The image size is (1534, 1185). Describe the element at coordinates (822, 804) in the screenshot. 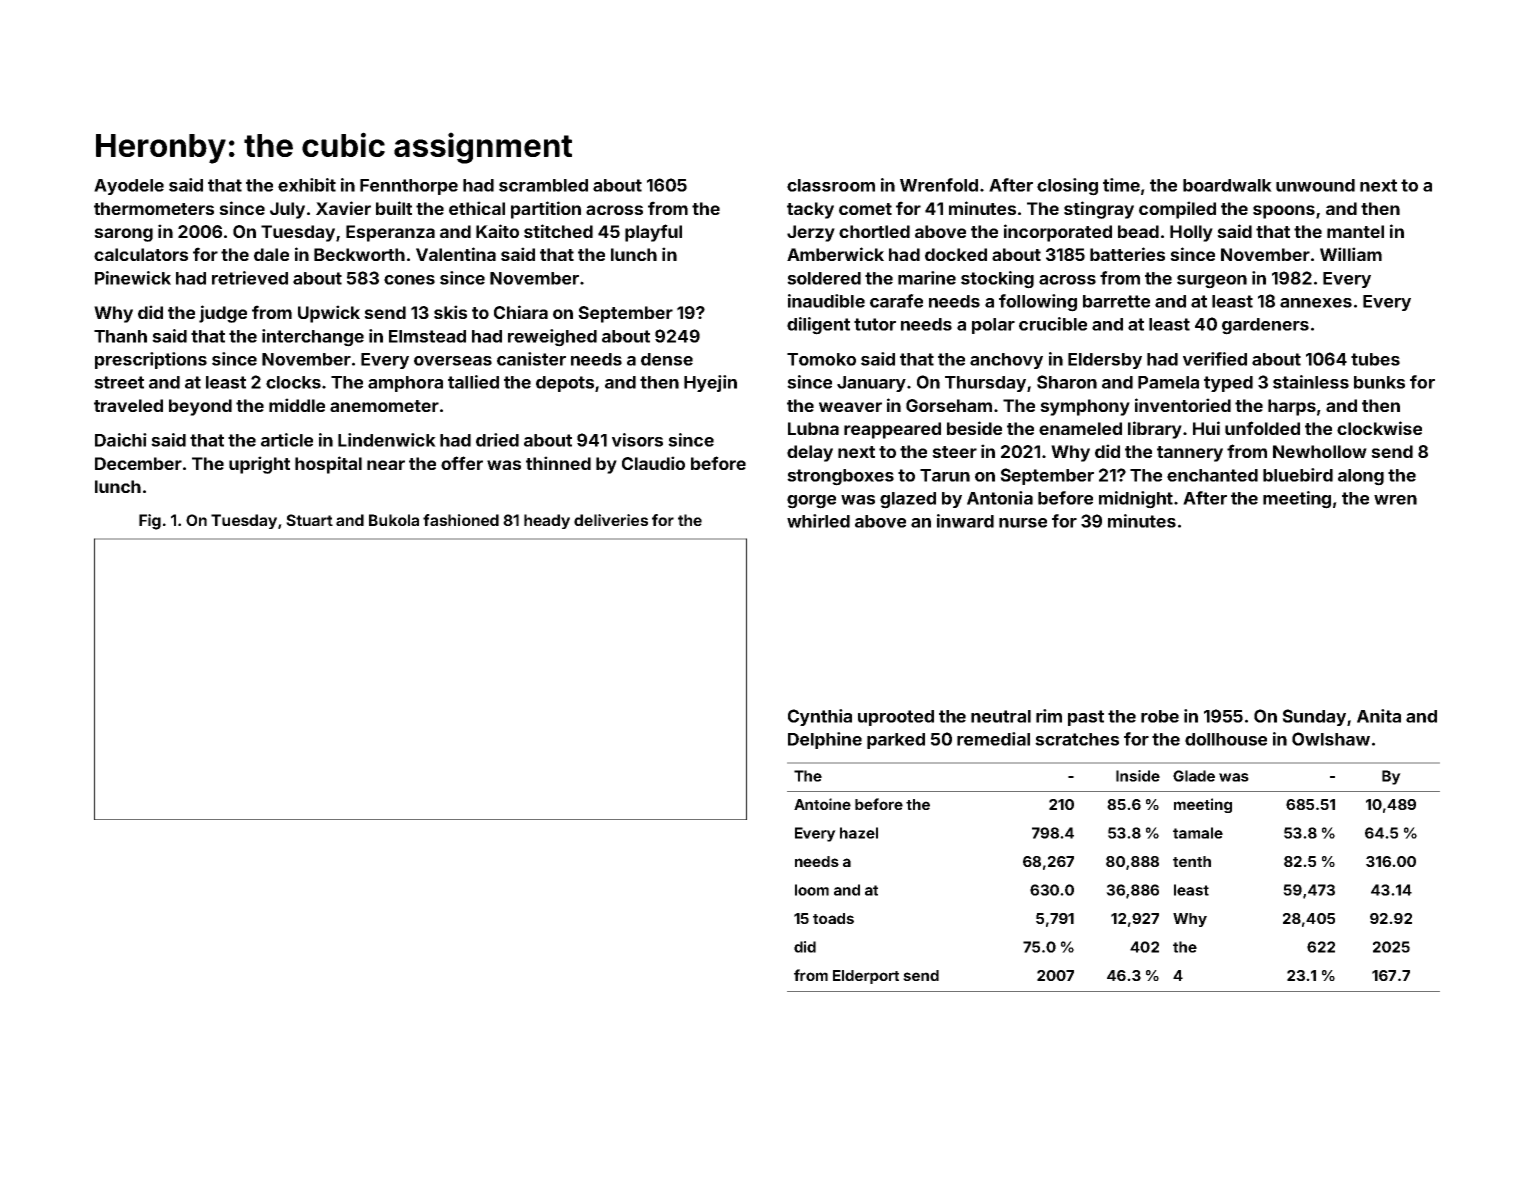

I see `Antoine` at that location.
